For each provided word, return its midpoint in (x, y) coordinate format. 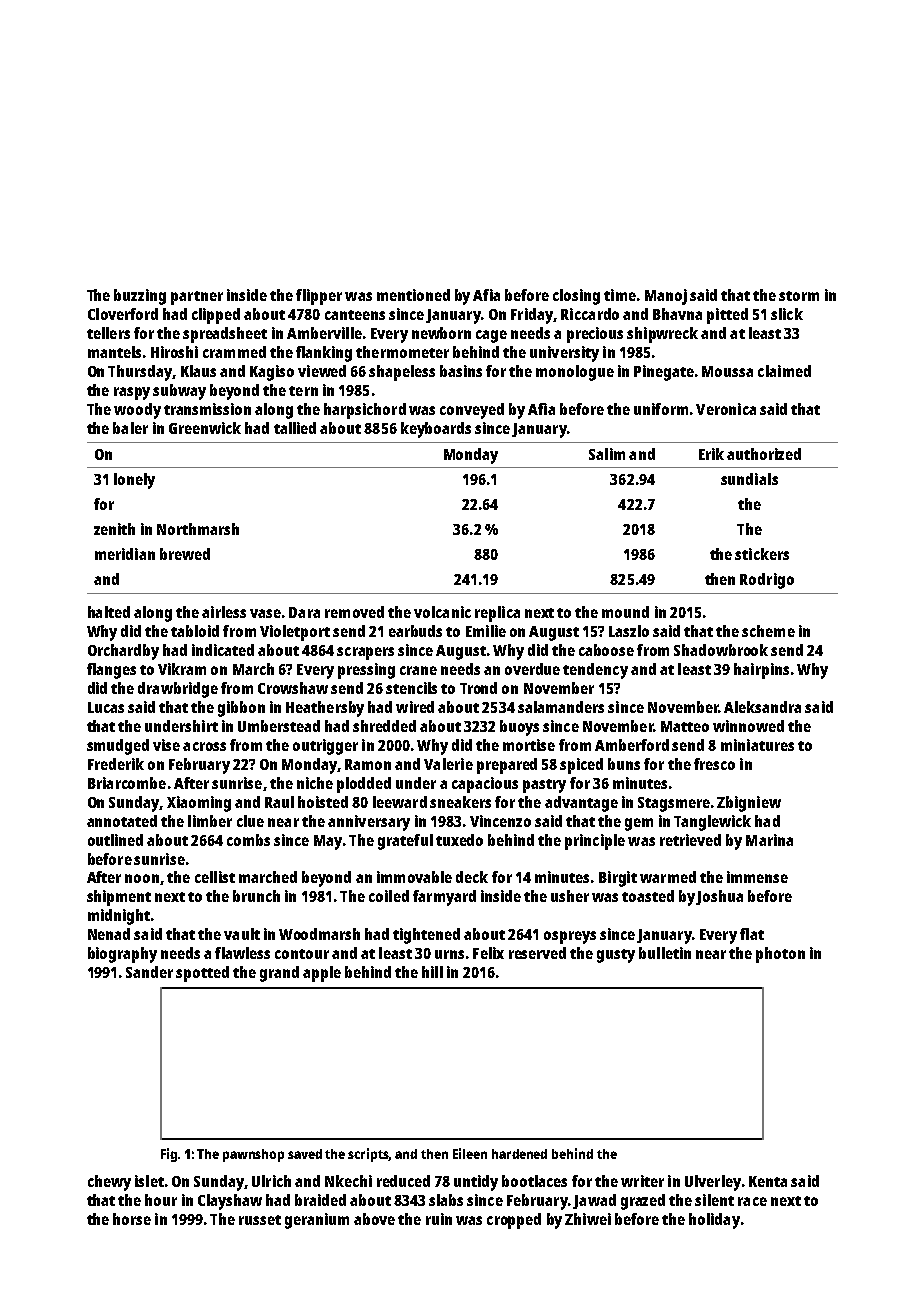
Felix (488, 953)
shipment (119, 898)
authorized (764, 454)
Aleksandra (762, 707)
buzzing (140, 297)
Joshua (719, 897)
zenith (114, 529)
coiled (389, 896)
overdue (532, 669)
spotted (202, 974)
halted (109, 612)
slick (787, 314)
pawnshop (253, 1155)
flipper (319, 297)
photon (780, 955)
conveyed (472, 411)
